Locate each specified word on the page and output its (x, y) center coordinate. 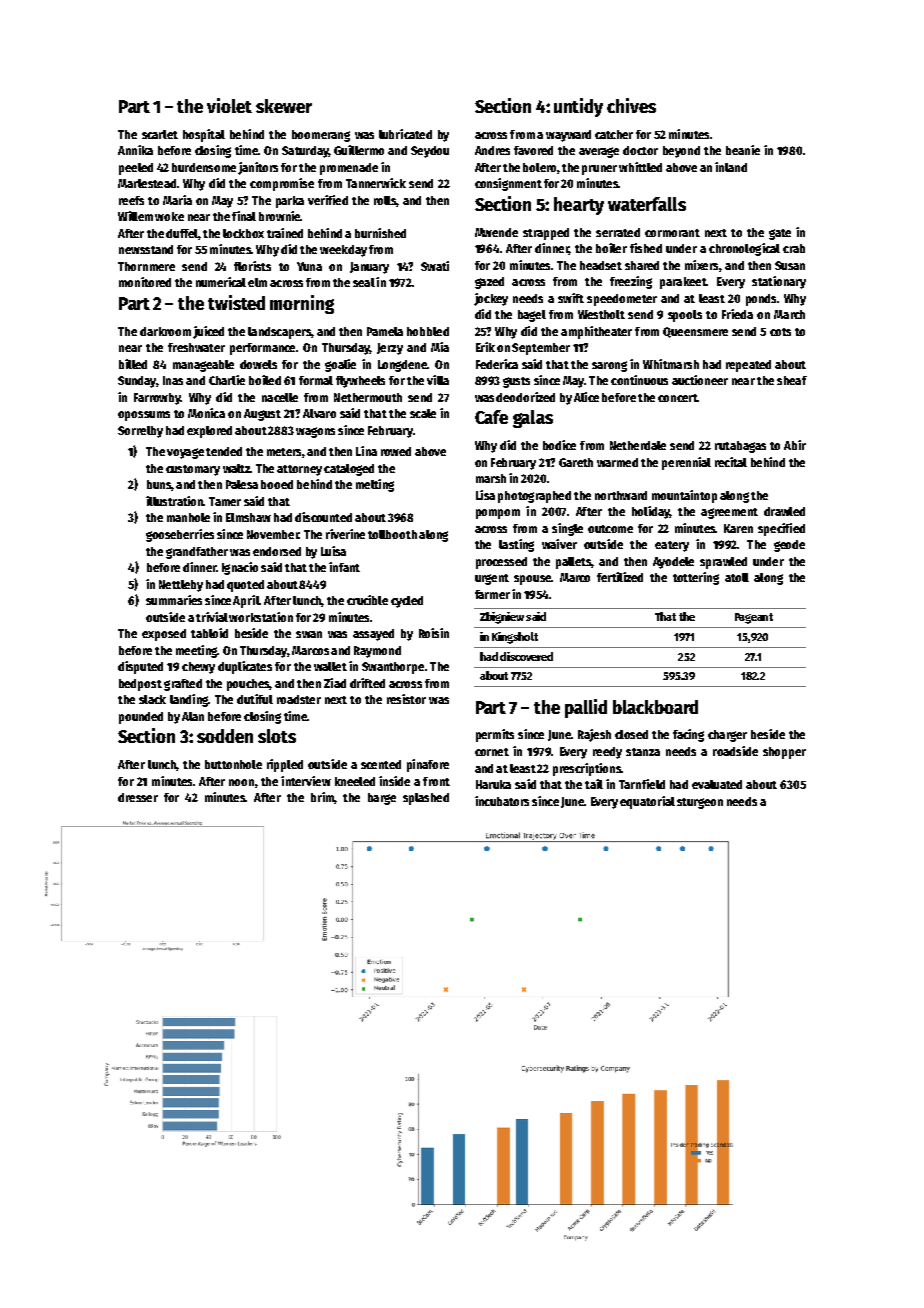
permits (495, 735)
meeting (197, 651)
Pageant (754, 618)
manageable (203, 366)
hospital (204, 135)
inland (731, 167)
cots (780, 332)
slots (277, 736)
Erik (485, 347)
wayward (568, 136)
